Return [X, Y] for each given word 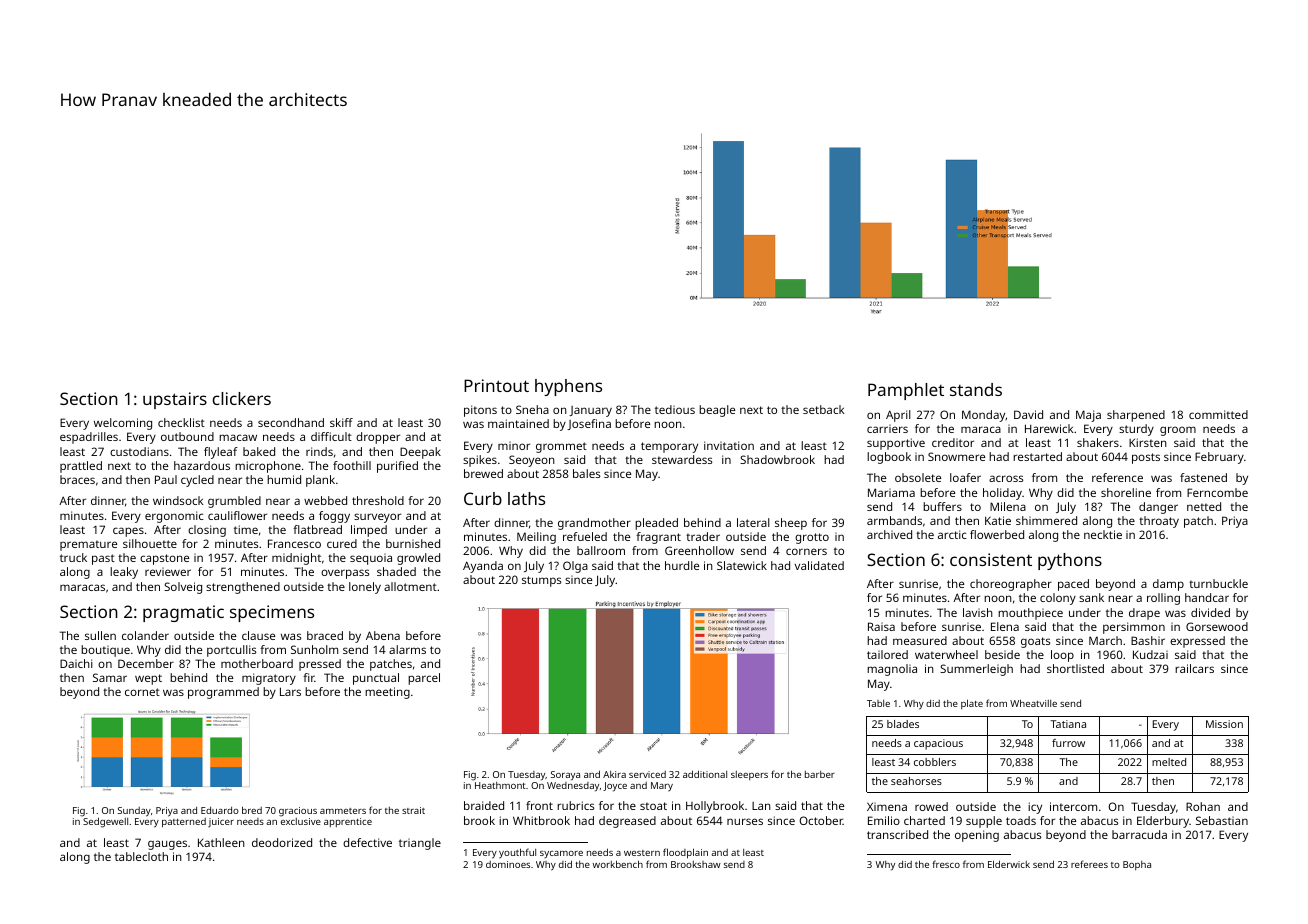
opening [977, 836]
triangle [420, 844]
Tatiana [1068, 724]
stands [976, 389]
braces [77, 479]
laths [526, 498]
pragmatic [183, 613]
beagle [717, 411]
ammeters [343, 811]
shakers [1098, 442]
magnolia [892, 670]
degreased [627, 822]
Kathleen [221, 842]
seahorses [916, 781]
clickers [241, 398]
